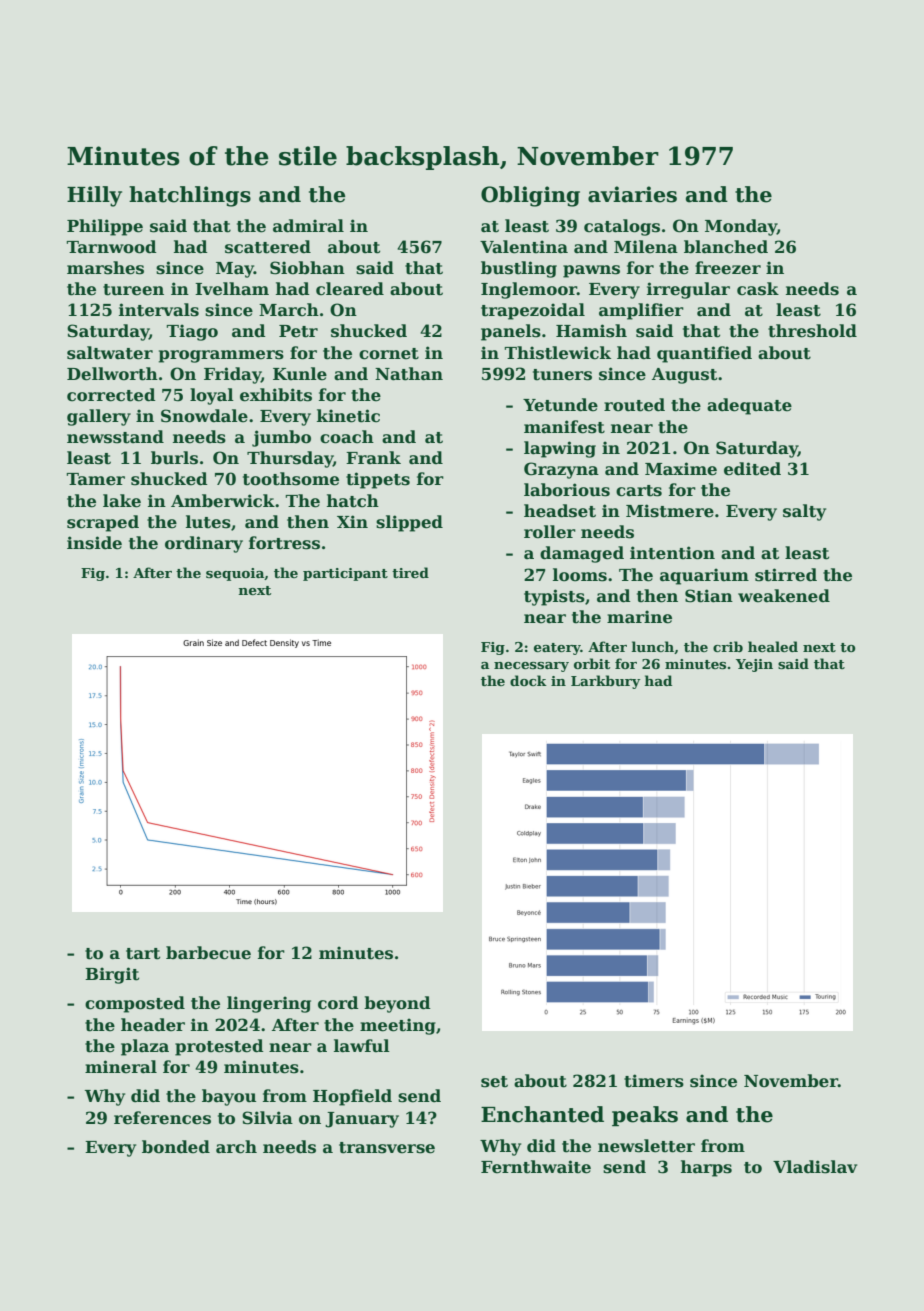 The image size is (924, 1311). What do you see at coordinates (235, 574) in the screenshot?
I see `sequoia` at bounding box center [235, 574].
